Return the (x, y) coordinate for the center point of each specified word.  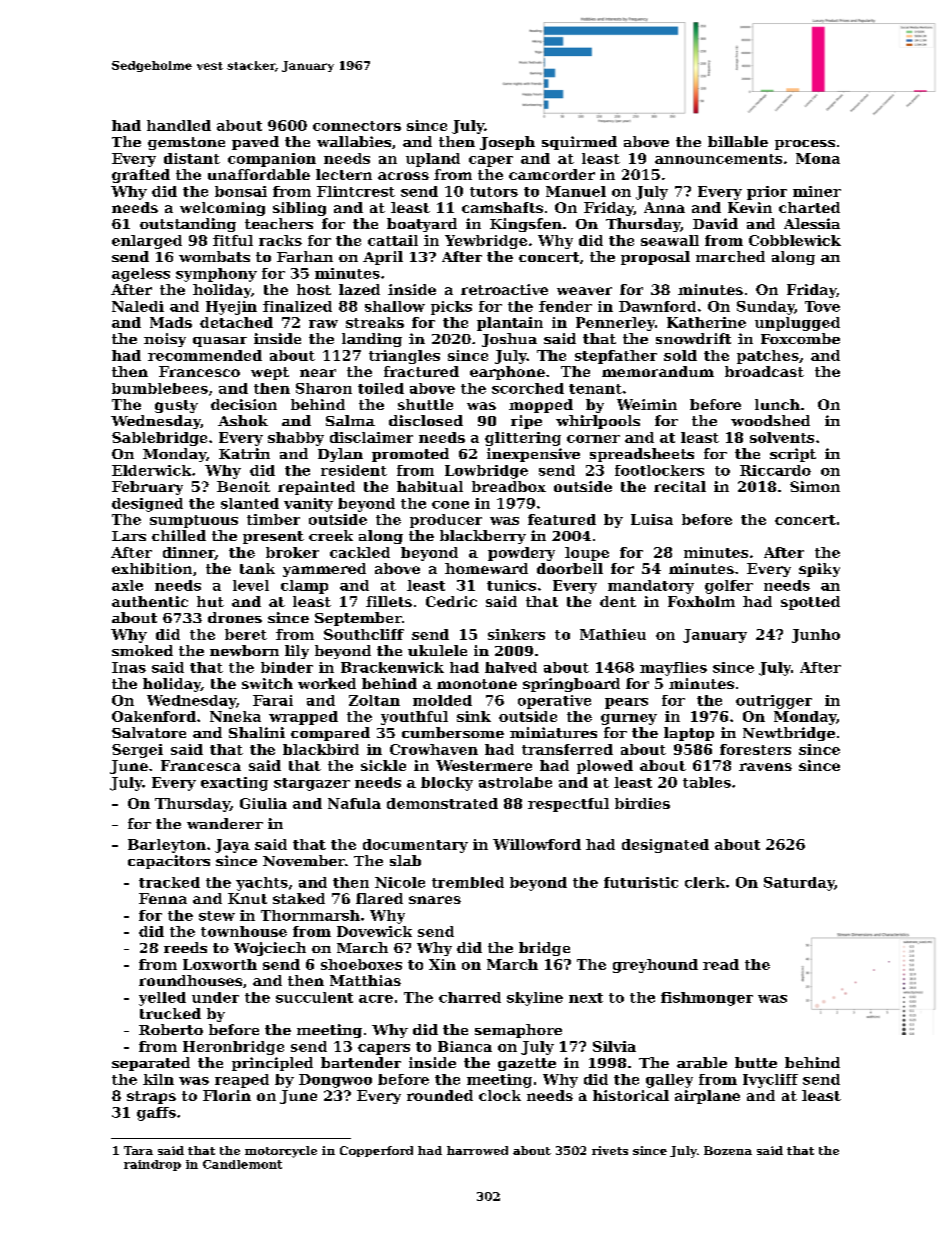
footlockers (659, 470)
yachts (262, 884)
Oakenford (154, 716)
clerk (705, 882)
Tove (822, 306)
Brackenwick (392, 667)
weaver (584, 291)
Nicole (400, 882)
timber (273, 519)
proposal (655, 258)
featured (562, 519)
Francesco (199, 371)
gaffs (156, 1114)
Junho (816, 636)
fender (565, 306)
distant (192, 158)
